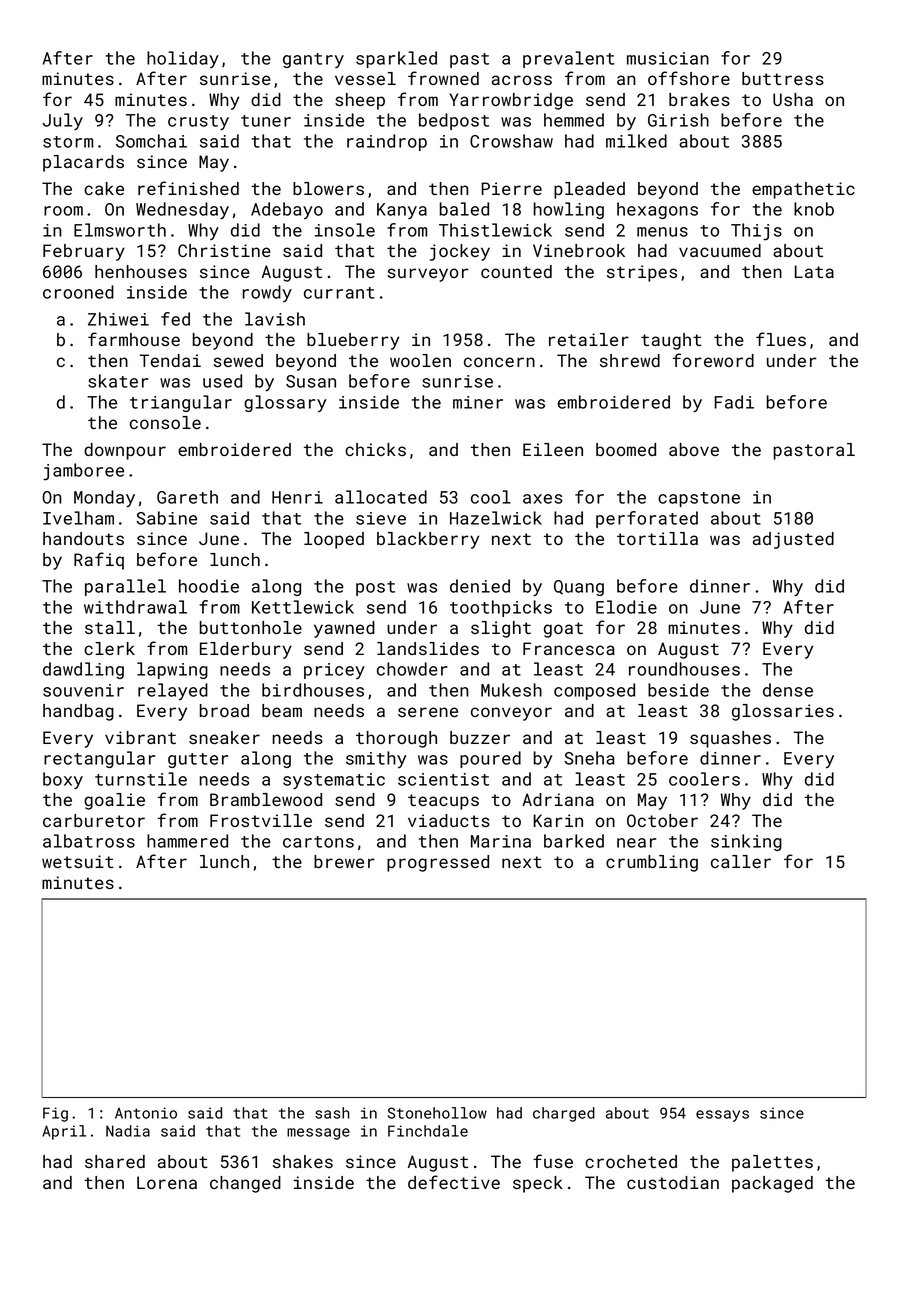 The height and width of the page is (1316, 908). I want to click on jamboree, so click(83, 472).
